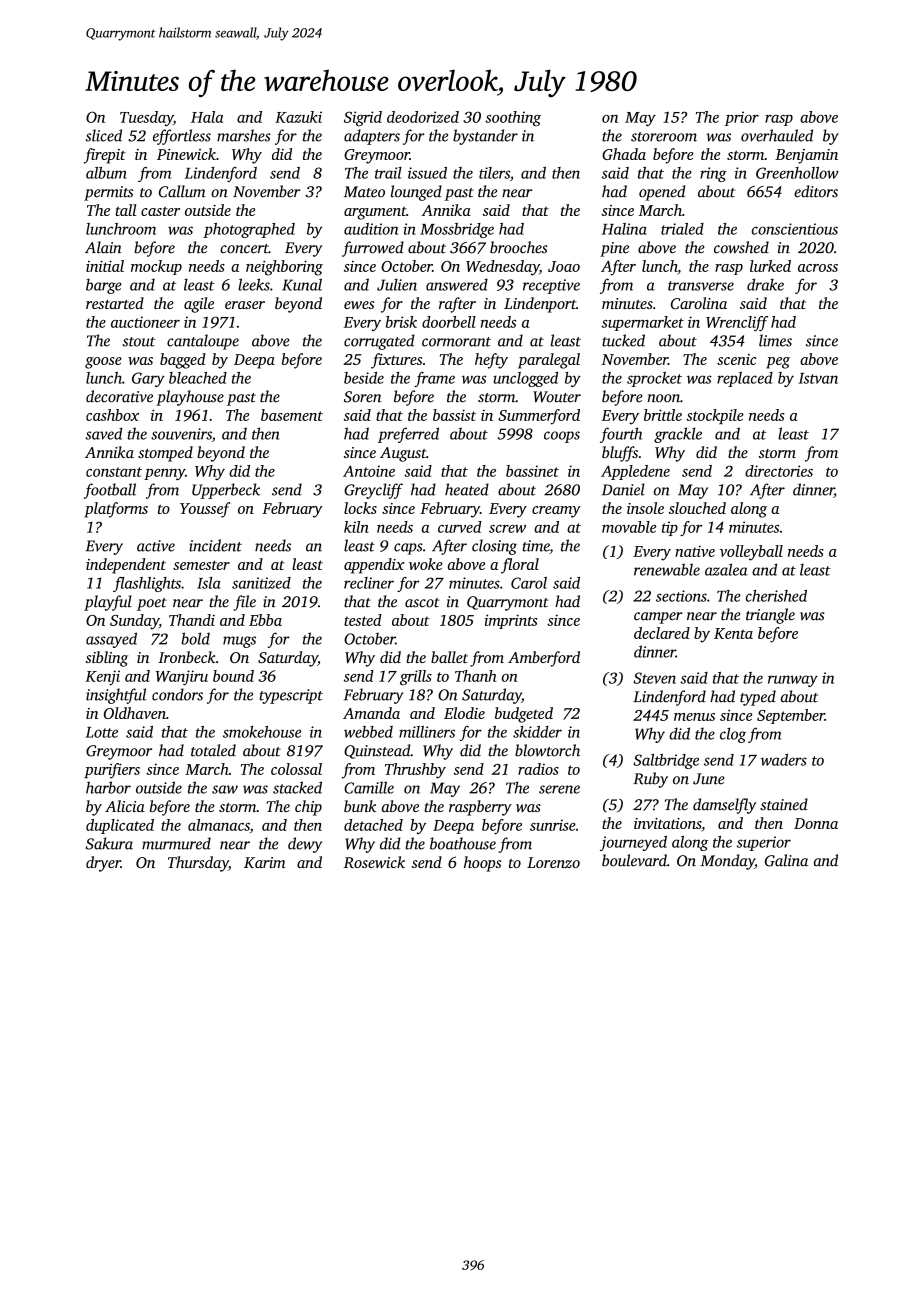 The height and width of the page is (1308, 924). What do you see at coordinates (770, 616) in the page?
I see `triangle` at bounding box center [770, 616].
